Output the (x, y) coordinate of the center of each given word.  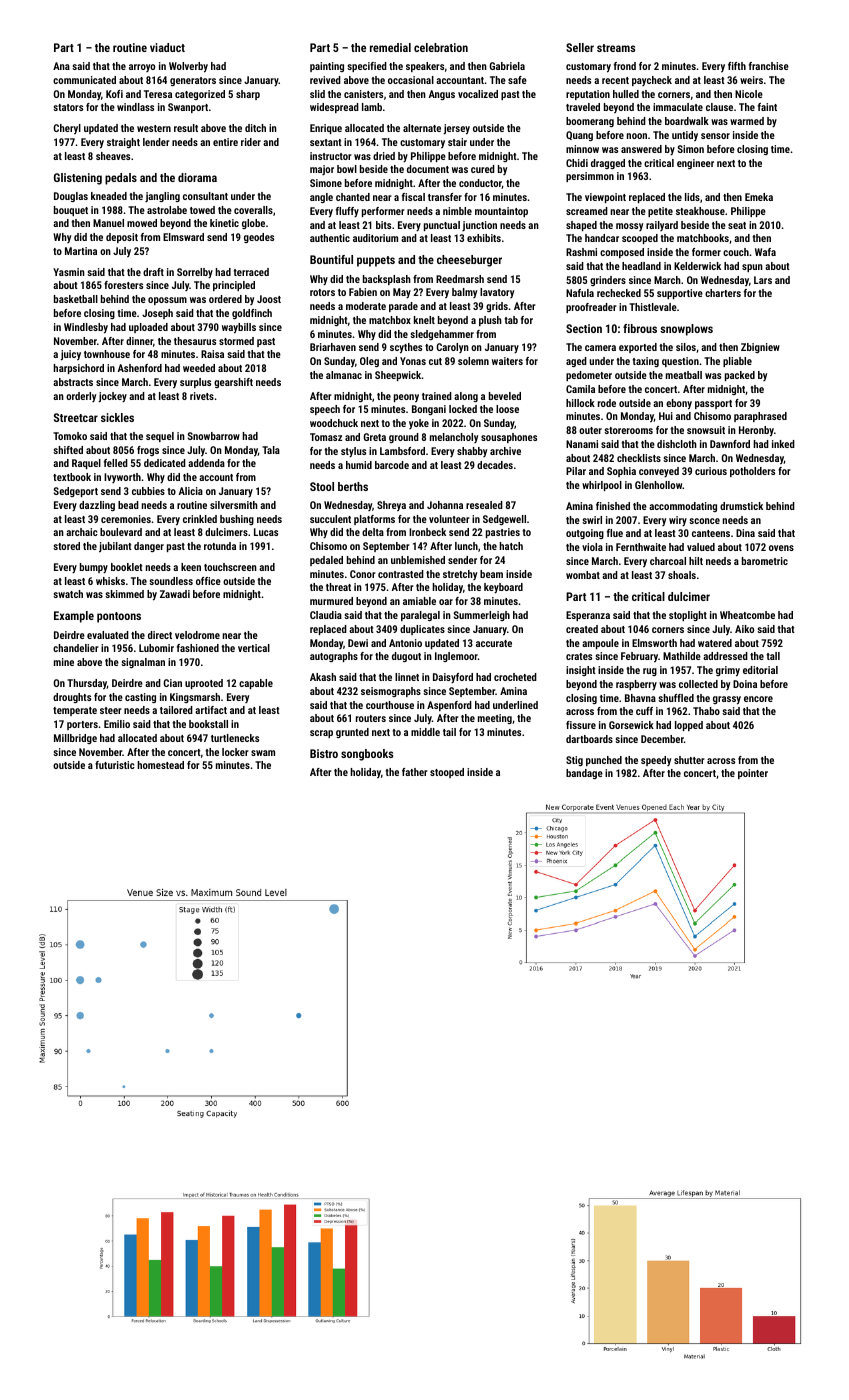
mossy (629, 227)
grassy (727, 700)
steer (111, 710)
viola (592, 547)
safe (517, 80)
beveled (505, 396)
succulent (330, 519)
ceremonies (126, 519)
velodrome (197, 635)
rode (607, 403)
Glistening (78, 179)
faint (767, 107)
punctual (442, 226)
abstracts (73, 382)
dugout (406, 657)
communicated (84, 80)
